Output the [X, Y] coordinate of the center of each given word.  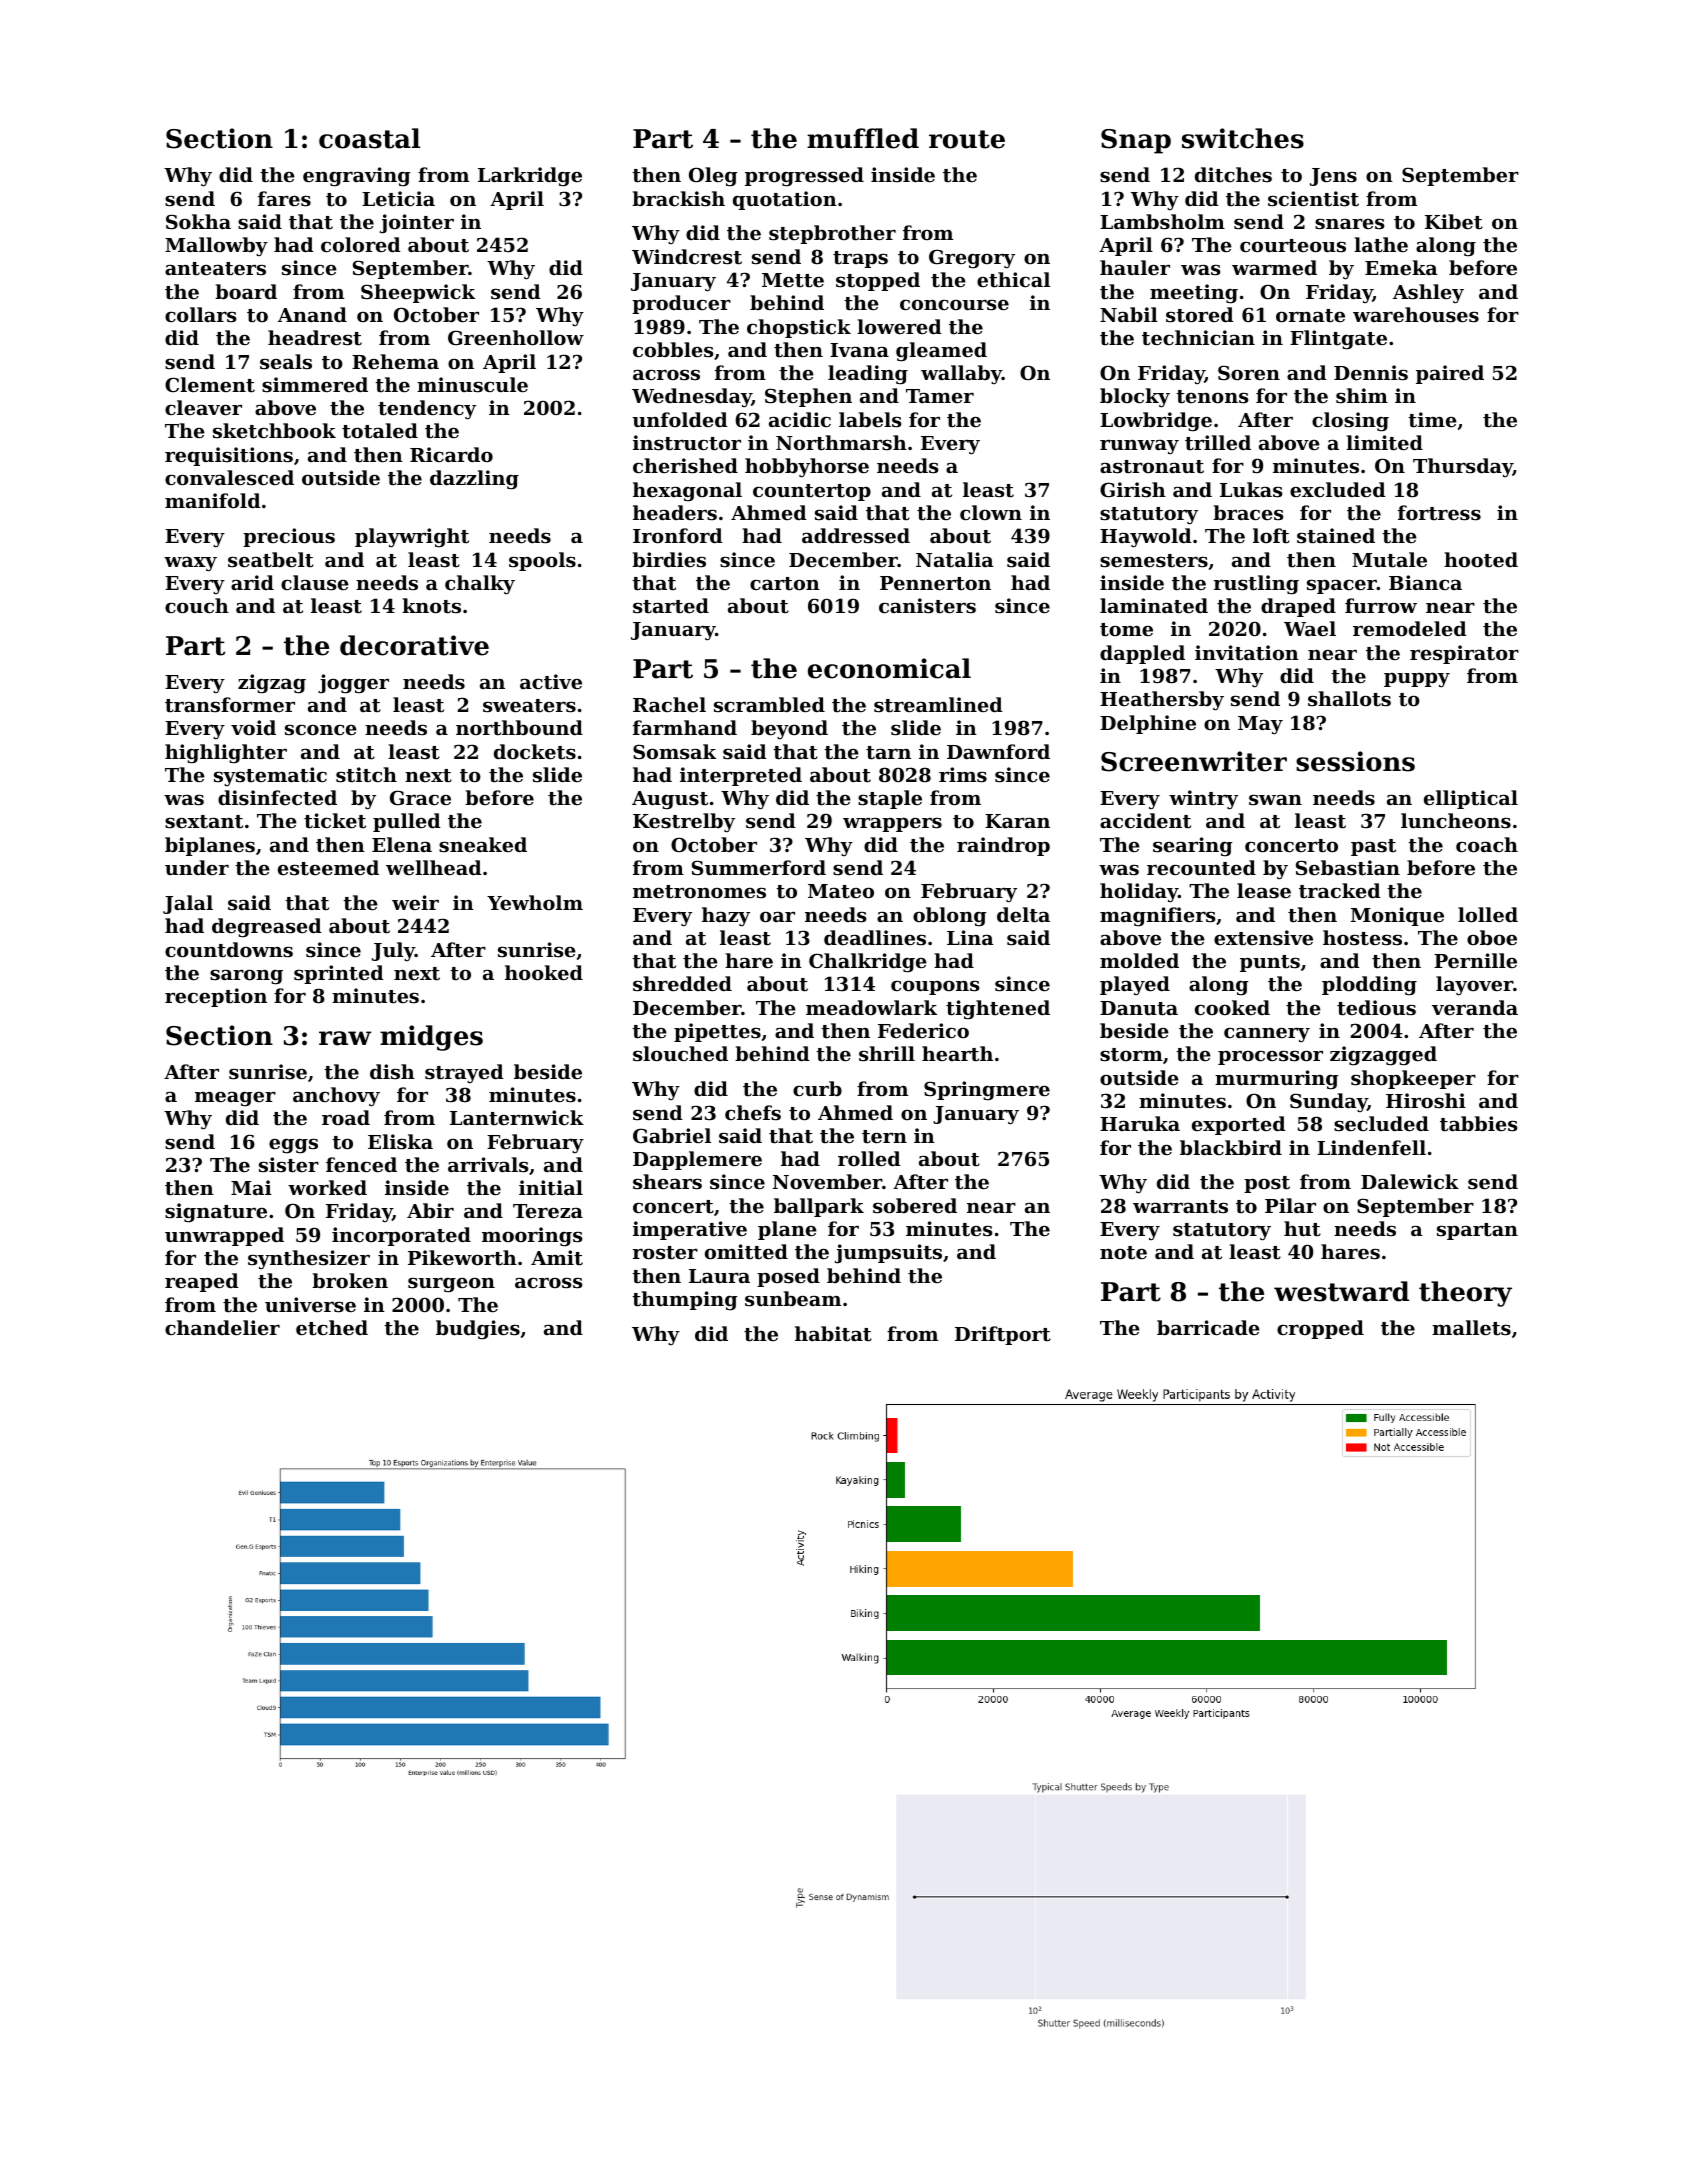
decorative [414, 645]
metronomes [699, 892]
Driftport [1003, 1335]
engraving [357, 177]
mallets [1471, 1328]
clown [991, 512]
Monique [1397, 916]
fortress [1439, 513]
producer [681, 304]
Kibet [1454, 222]
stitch [366, 775]
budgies [478, 1330]
